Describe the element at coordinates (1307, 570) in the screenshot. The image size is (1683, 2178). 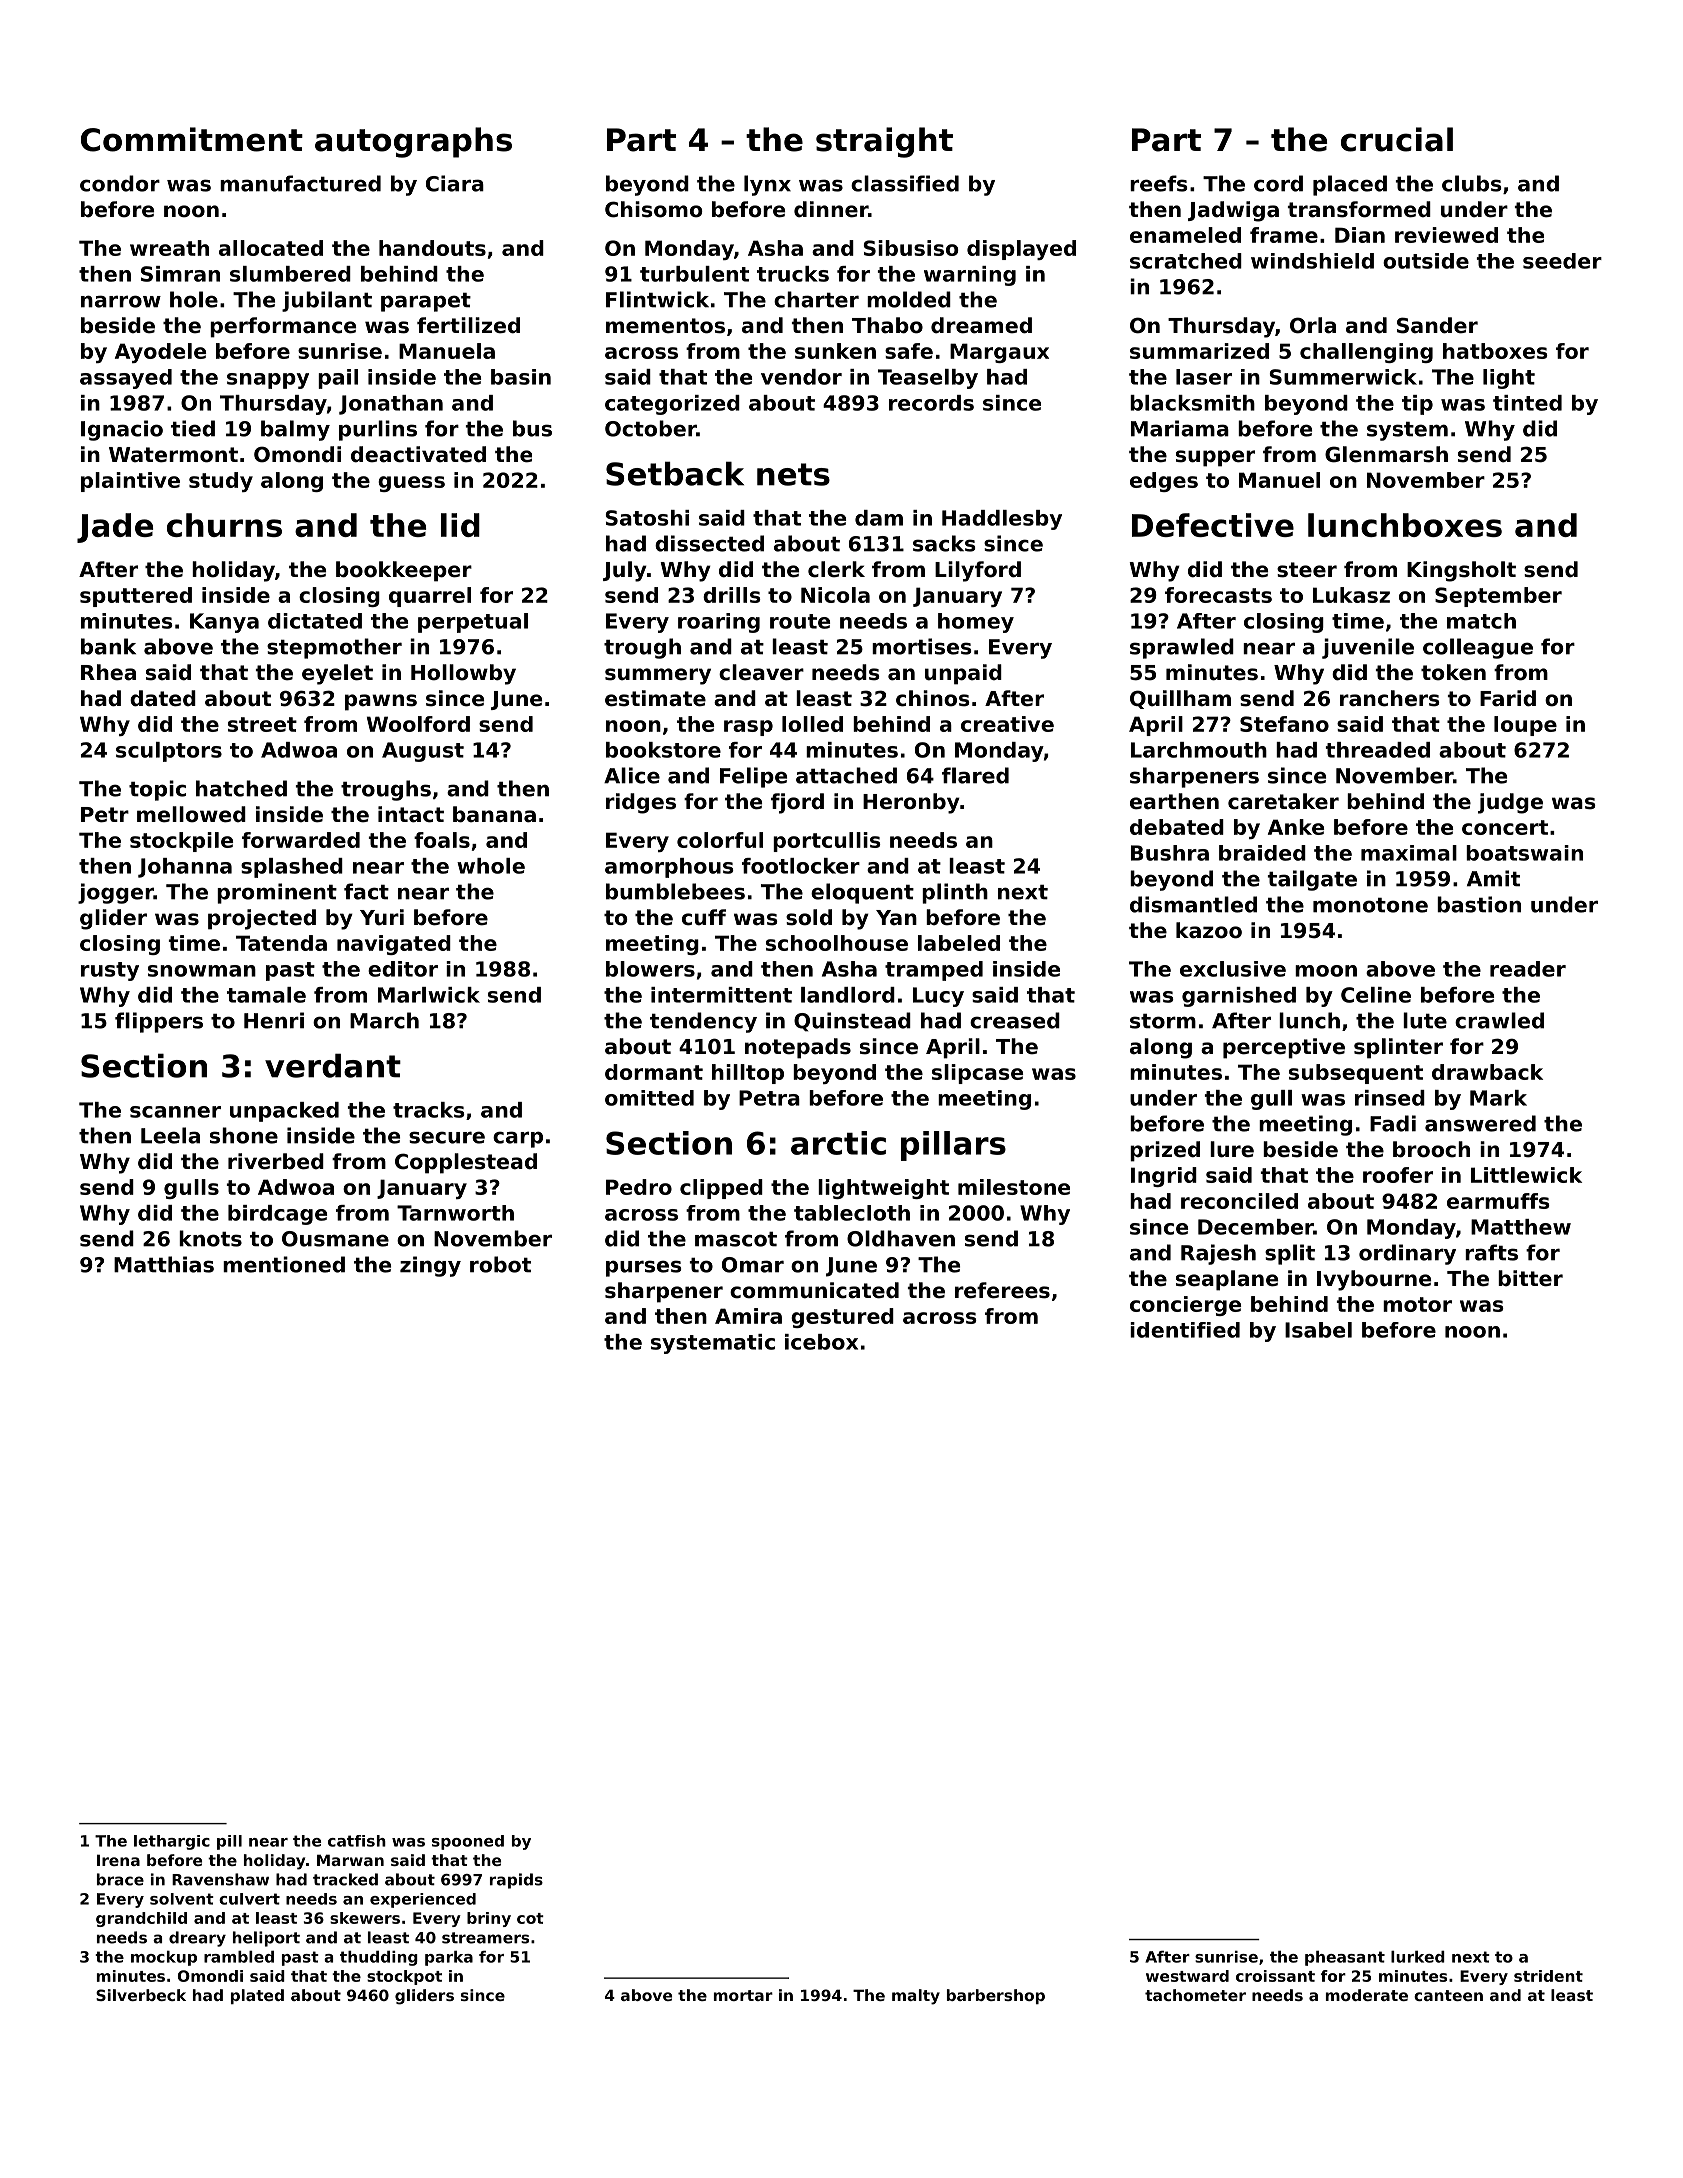
I see `steer` at that location.
